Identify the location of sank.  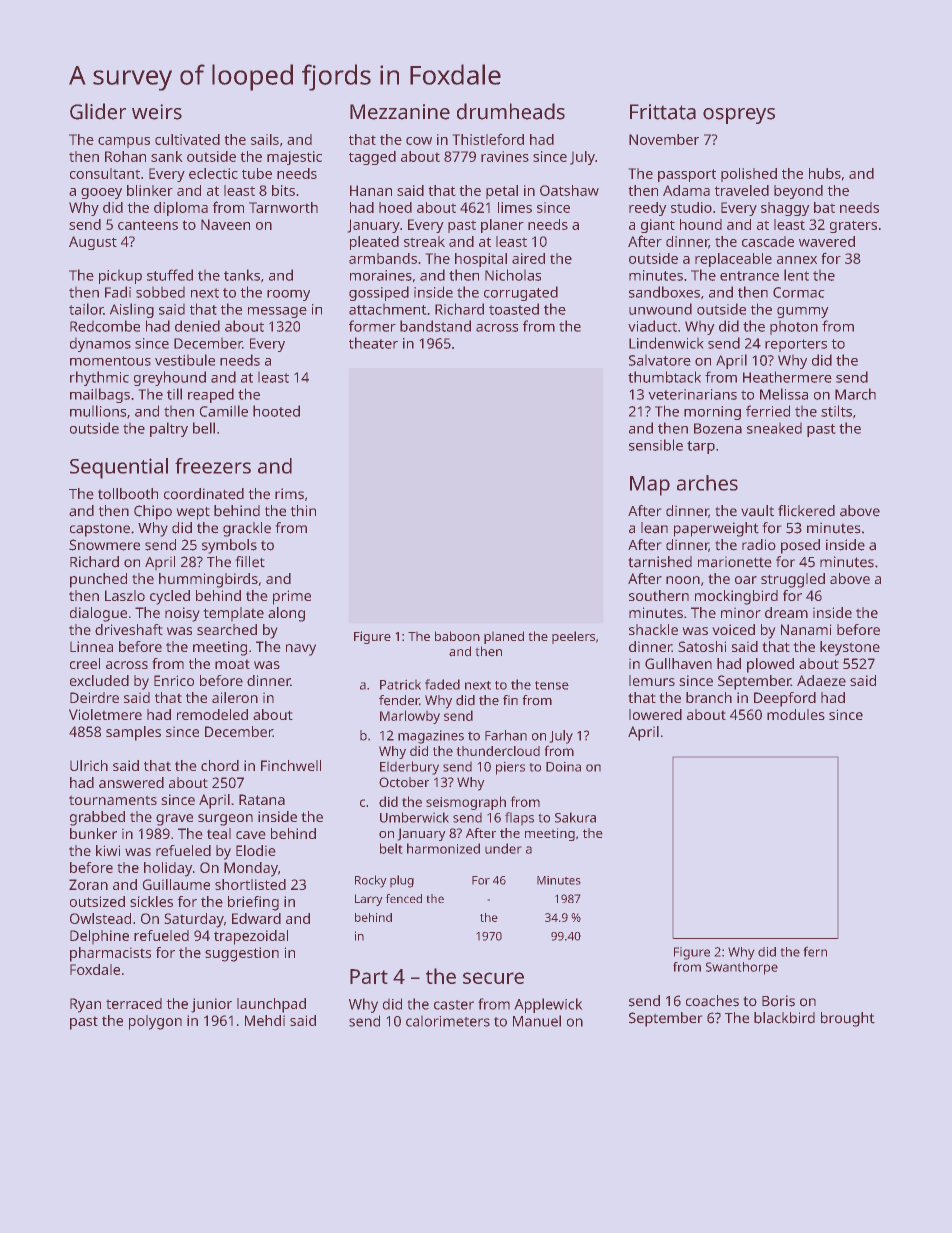
(166, 156).
